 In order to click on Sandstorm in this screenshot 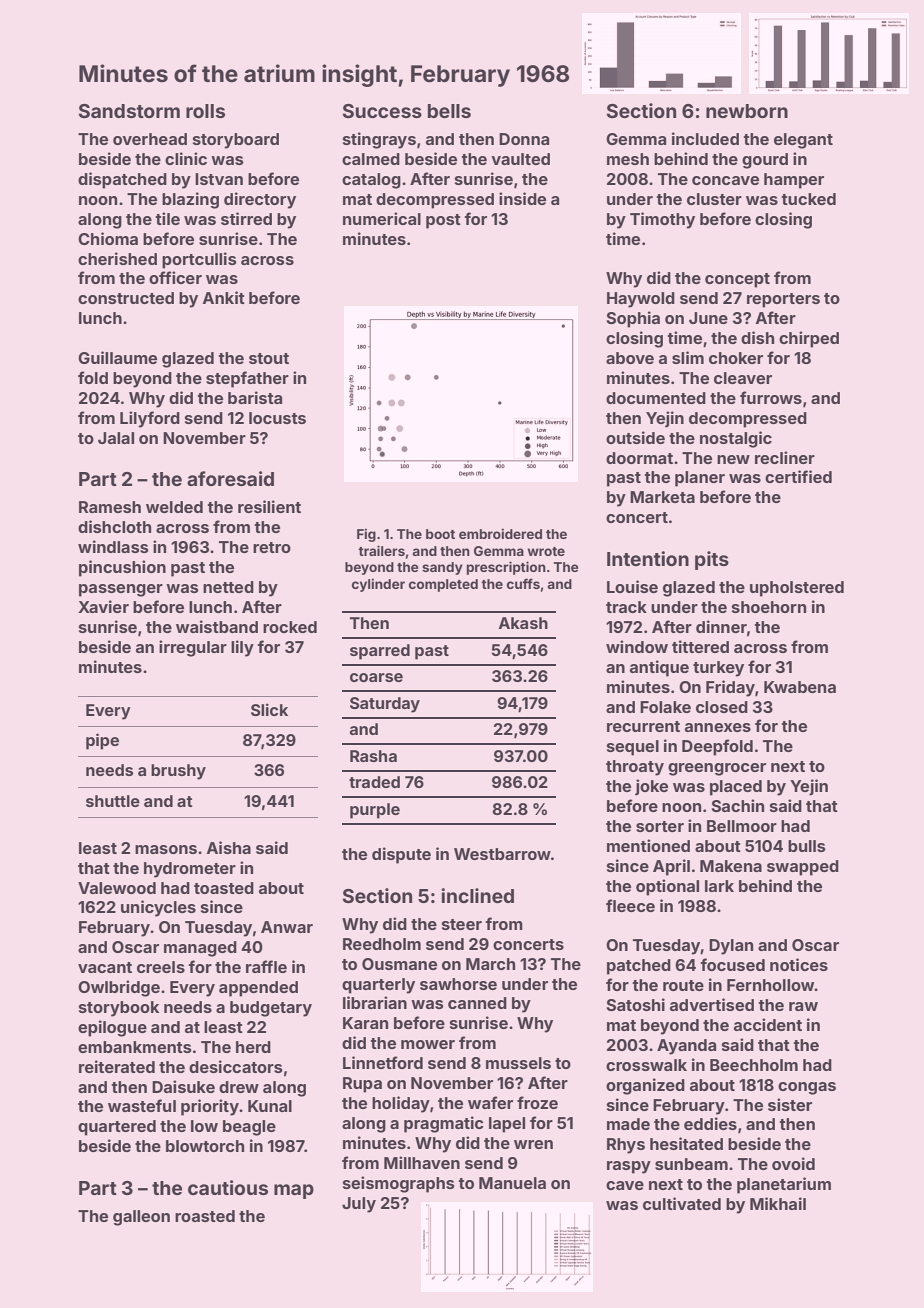, I will do `click(129, 111)`.
